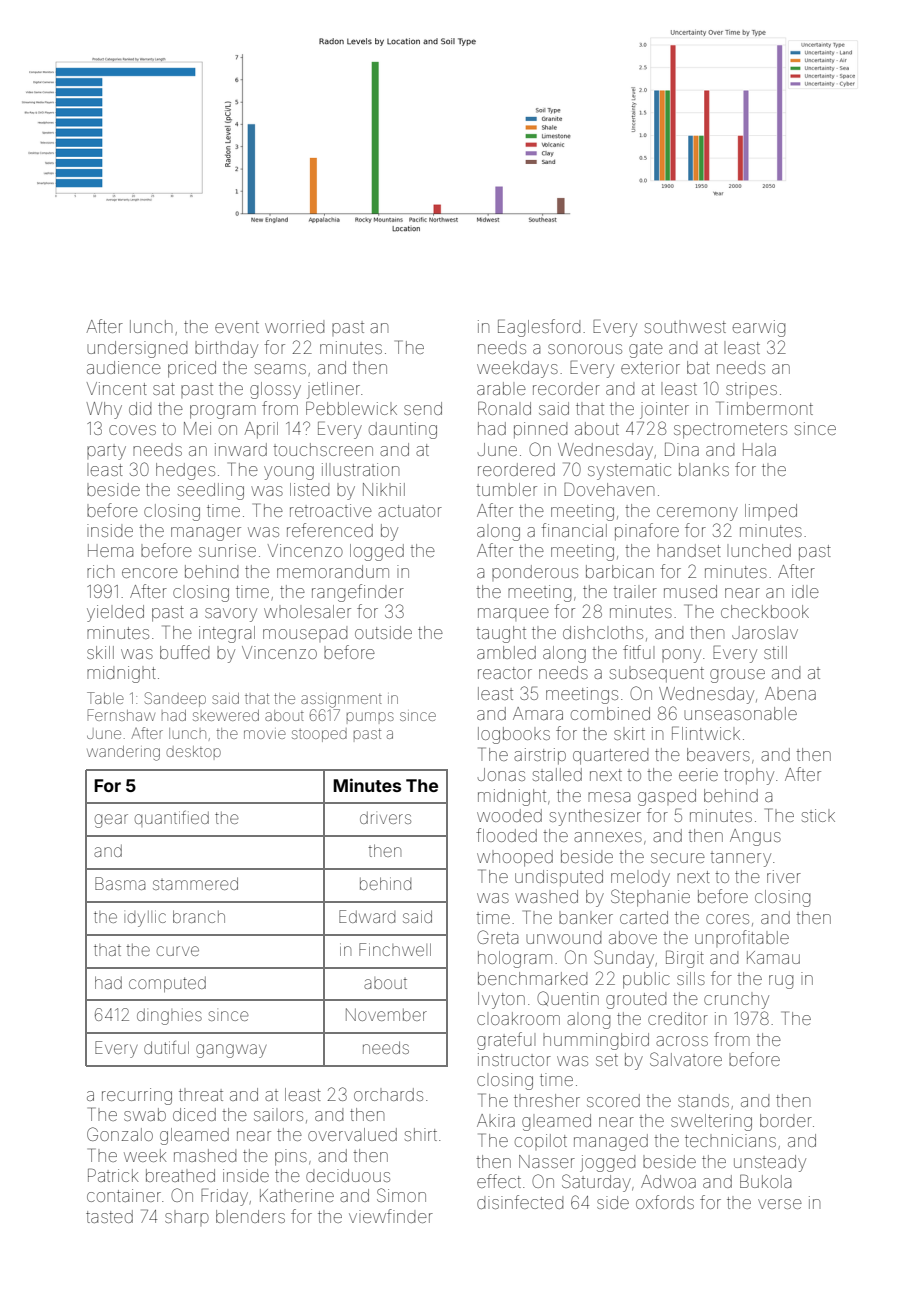  I want to click on yielded, so click(115, 613).
